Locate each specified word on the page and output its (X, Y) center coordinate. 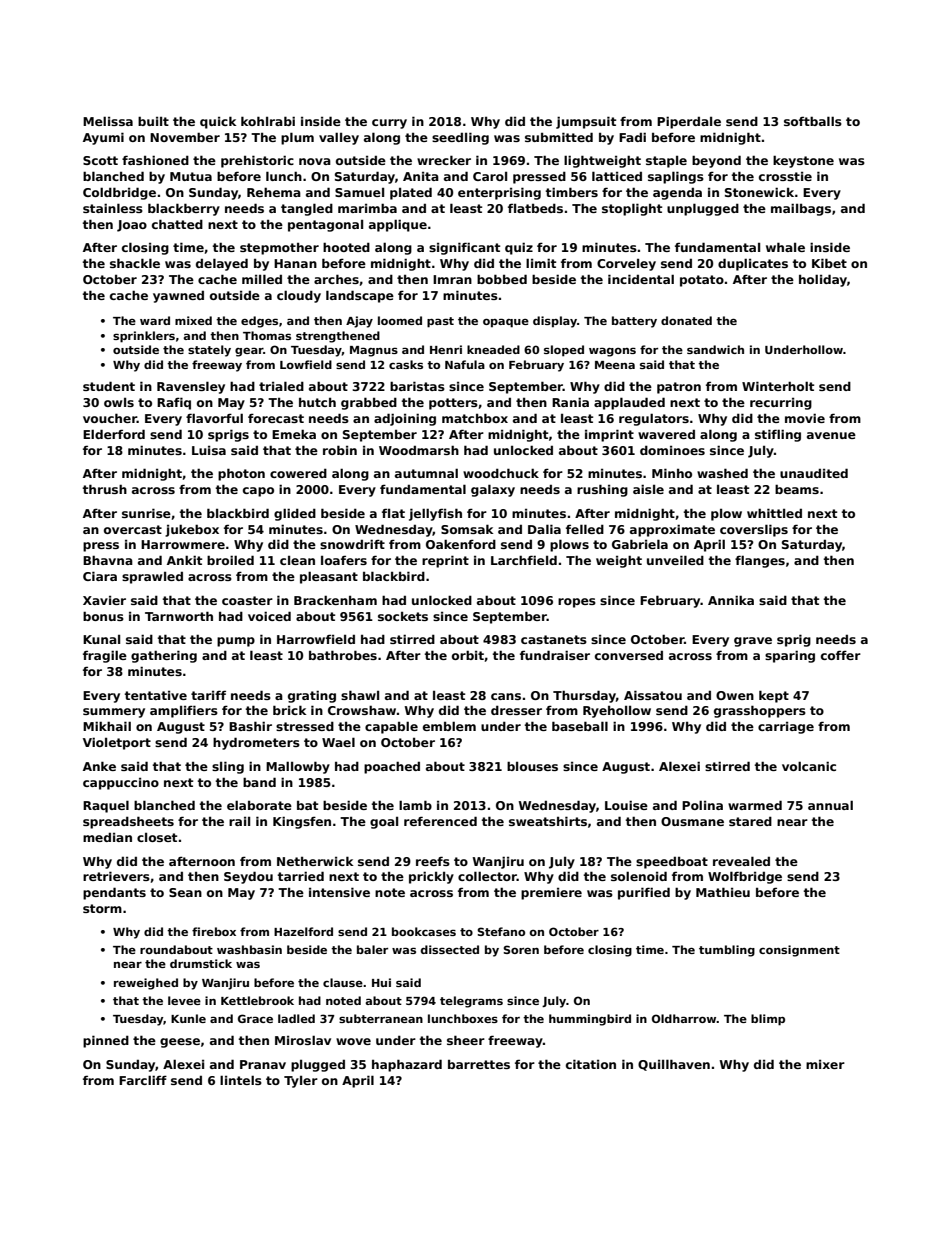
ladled (296, 1018)
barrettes (479, 1064)
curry (389, 124)
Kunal (101, 639)
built (153, 121)
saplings (676, 177)
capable (391, 727)
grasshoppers (760, 711)
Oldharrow (684, 1018)
